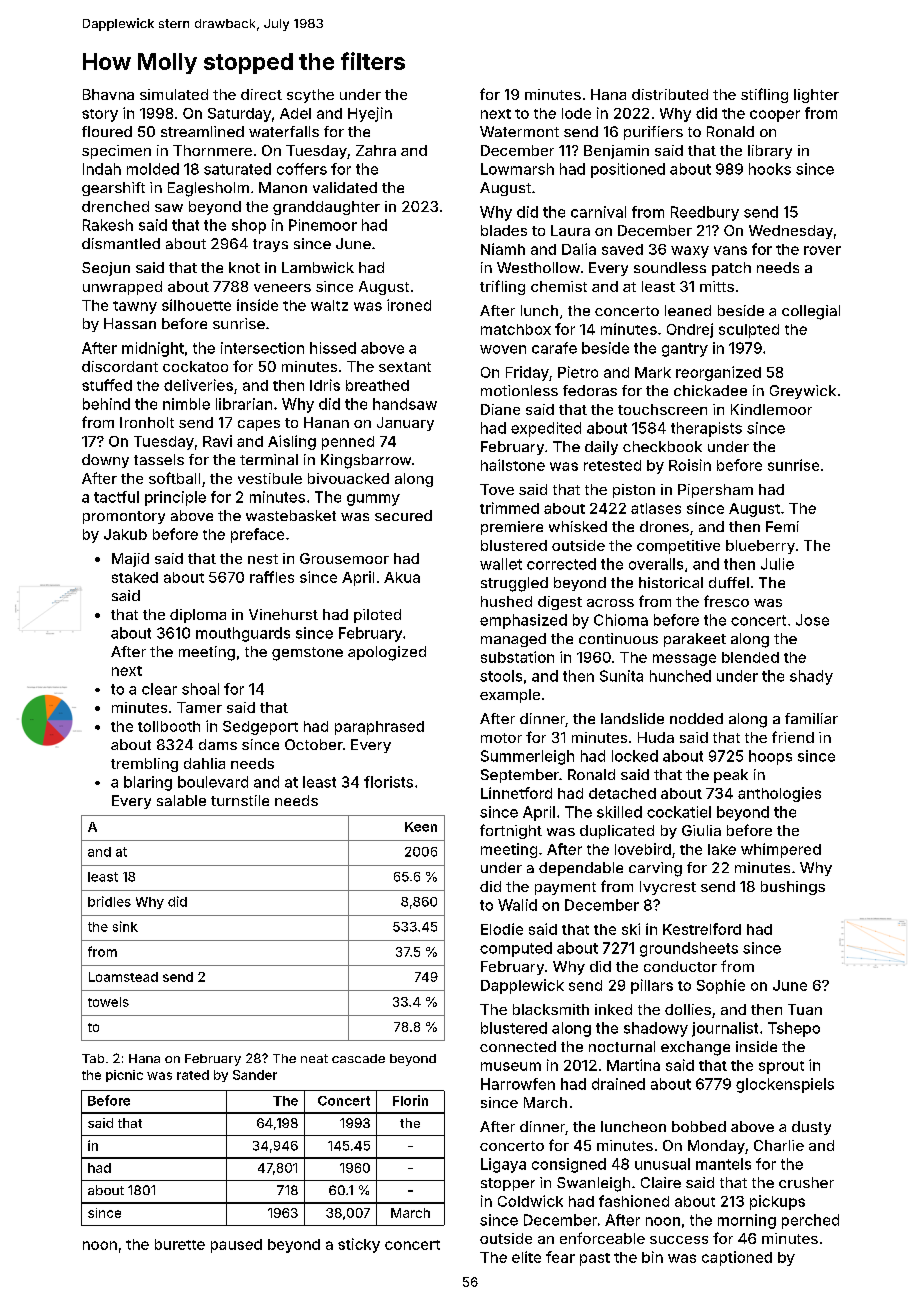 This page has height=1308, width=924. What do you see at coordinates (180, 1244) in the page?
I see `burette` at bounding box center [180, 1244].
